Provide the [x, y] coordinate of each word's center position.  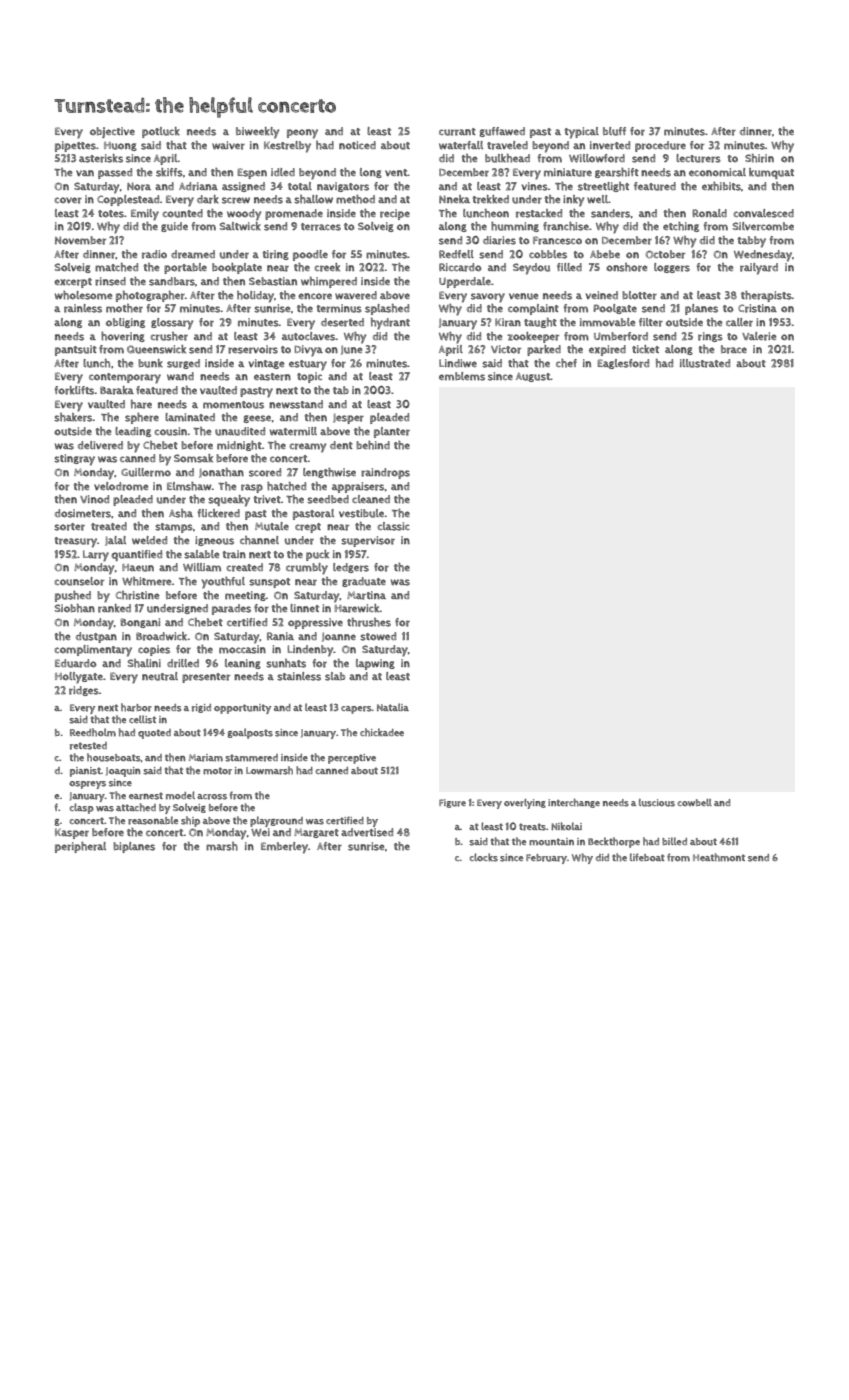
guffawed [502, 132]
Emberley [284, 848]
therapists [766, 296]
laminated [190, 417]
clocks [484, 857]
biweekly [257, 133]
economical [717, 172]
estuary [308, 365]
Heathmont [719, 857]
